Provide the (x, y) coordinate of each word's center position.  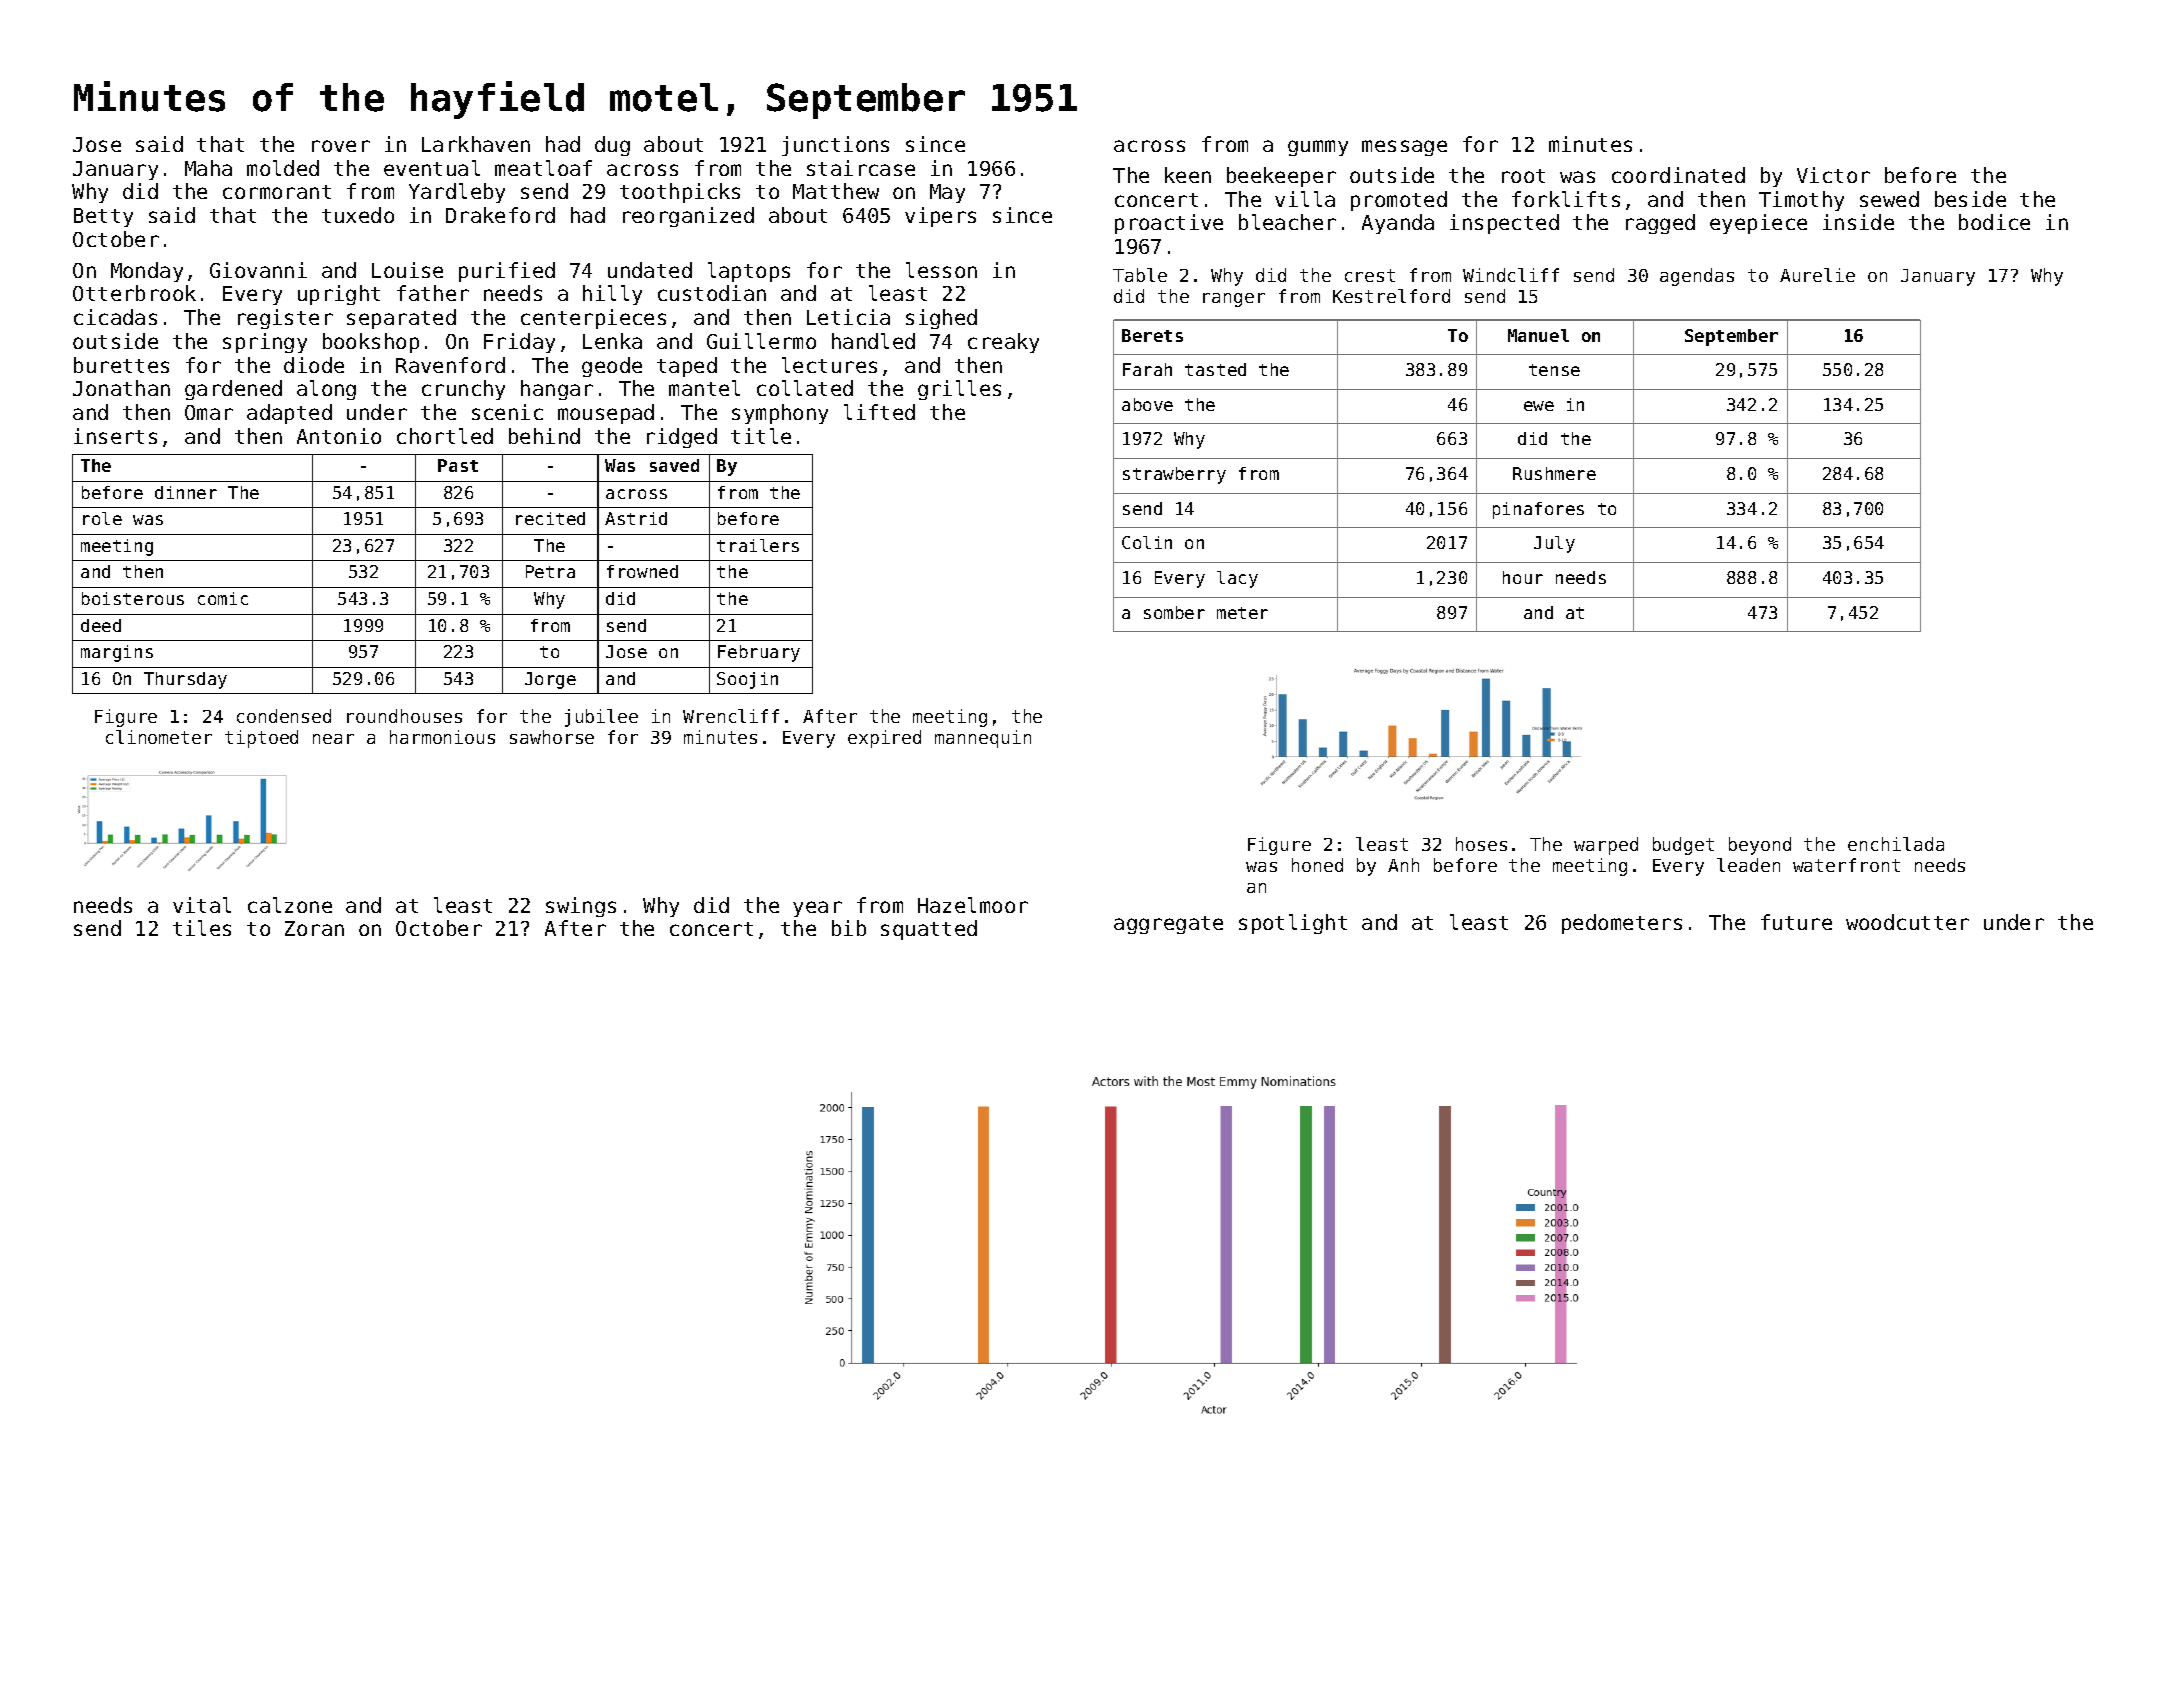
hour (1523, 577)
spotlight (1293, 924)
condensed (284, 716)
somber (1174, 612)
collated (805, 388)
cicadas (115, 317)
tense (1554, 370)
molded (283, 168)
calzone (290, 905)
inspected (1504, 224)
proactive (1169, 224)
